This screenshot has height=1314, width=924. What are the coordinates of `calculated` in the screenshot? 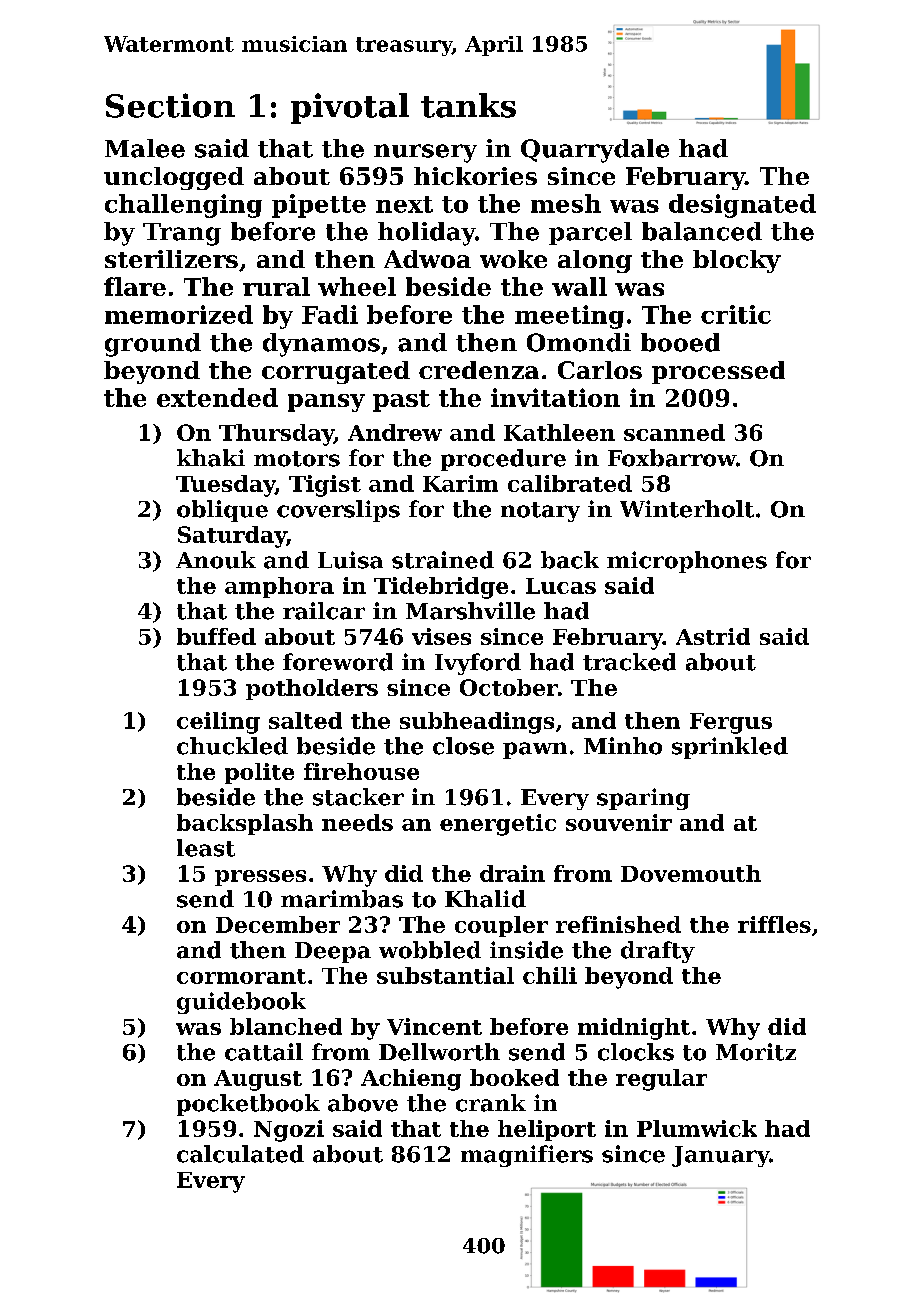 It's located at (240, 1154).
